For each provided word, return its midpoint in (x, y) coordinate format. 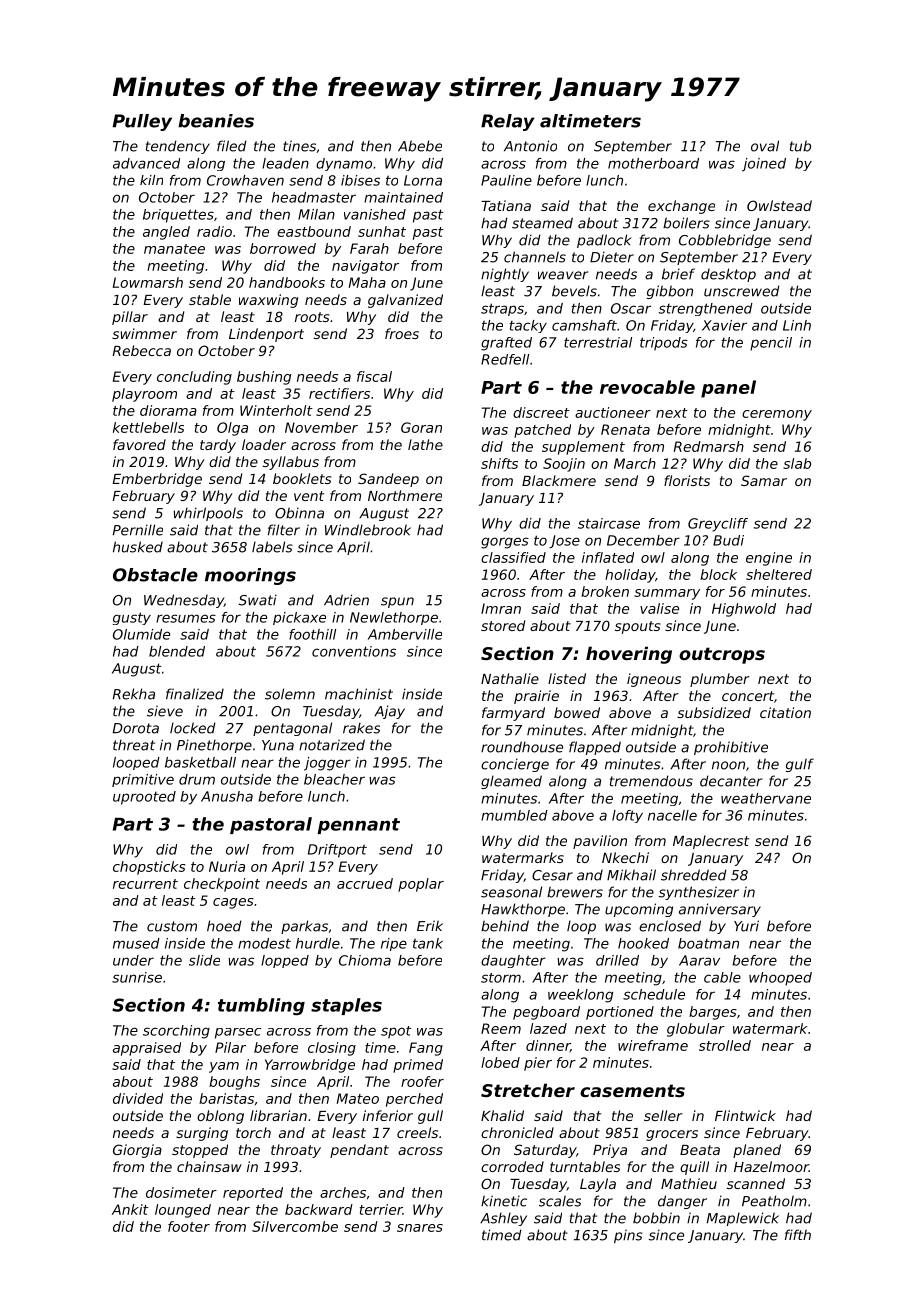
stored (503, 625)
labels (272, 547)
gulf (800, 765)
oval (765, 146)
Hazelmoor (771, 1166)
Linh (797, 325)
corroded (512, 1166)
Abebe (420, 146)
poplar (421, 885)
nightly (505, 275)
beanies (216, 121)
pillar (130, 318)
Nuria (227, 866)
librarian (278, 1115)
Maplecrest (711, 842)
